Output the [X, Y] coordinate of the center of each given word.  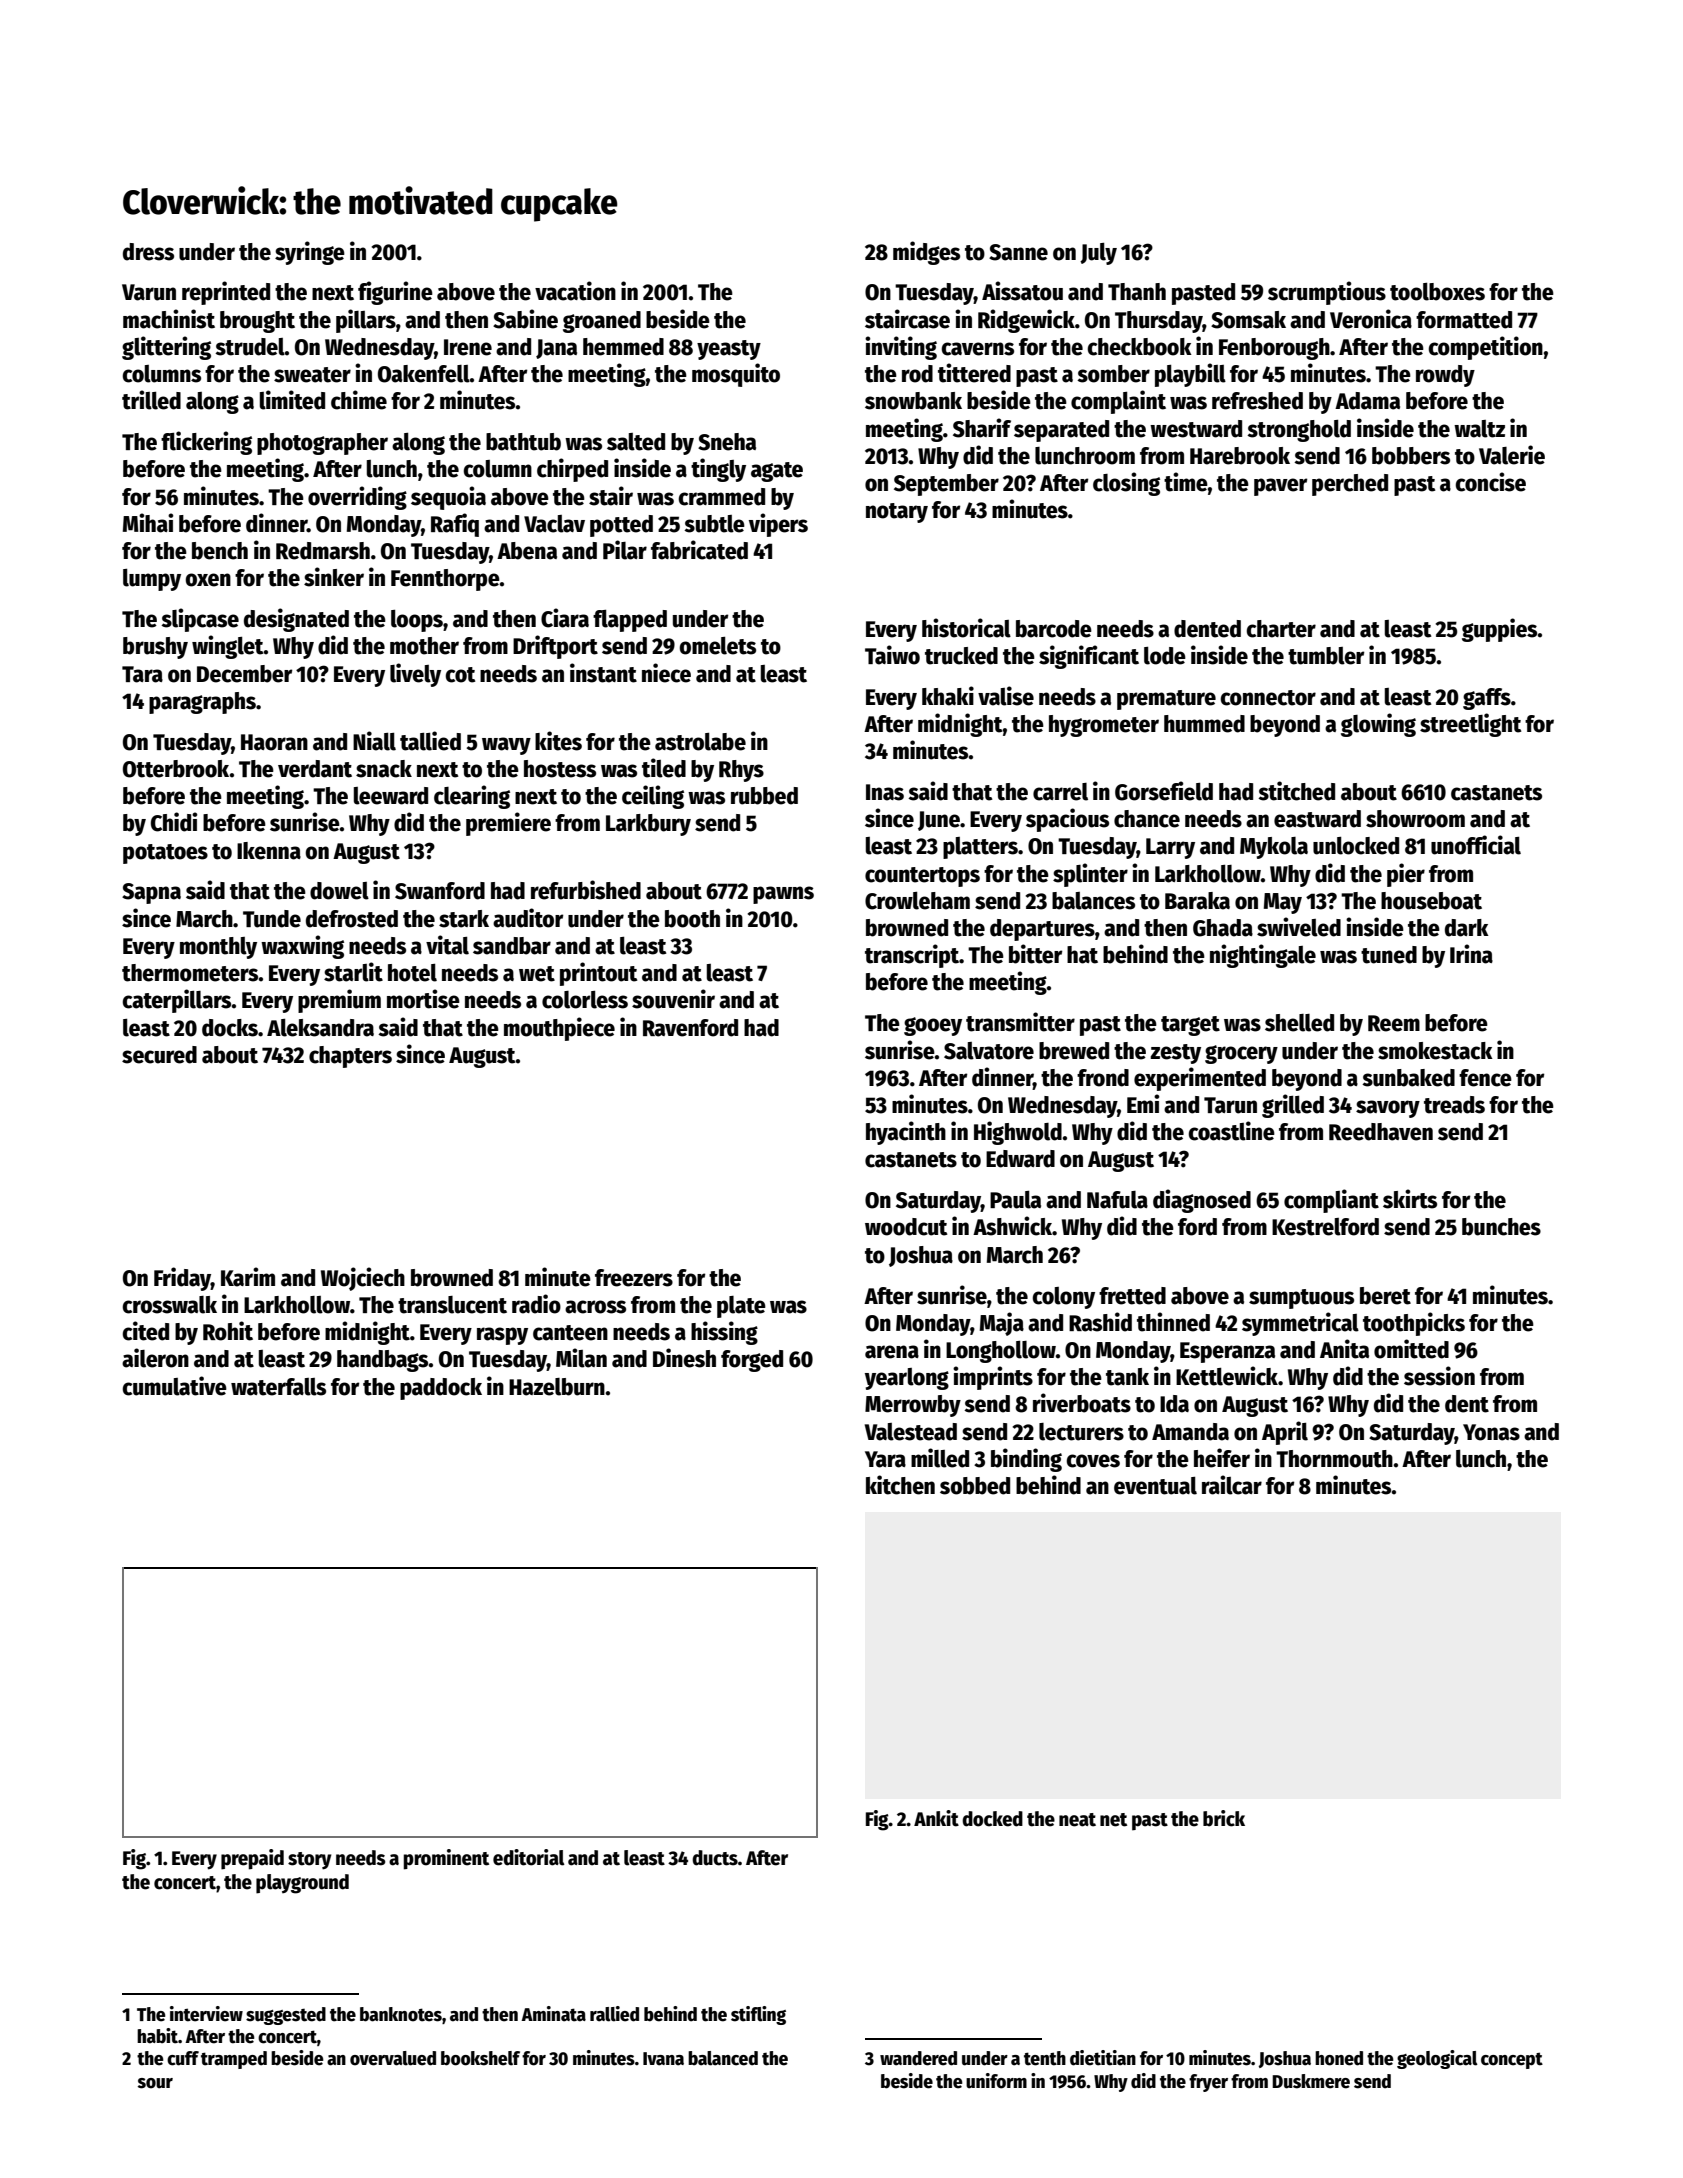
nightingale [1263, 956]
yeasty [729, 350]
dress [148, 252]
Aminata [553, 2014]
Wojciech [363, 1279]
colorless [585, 1000]
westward [1196, 429]
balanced [723, 2058]
